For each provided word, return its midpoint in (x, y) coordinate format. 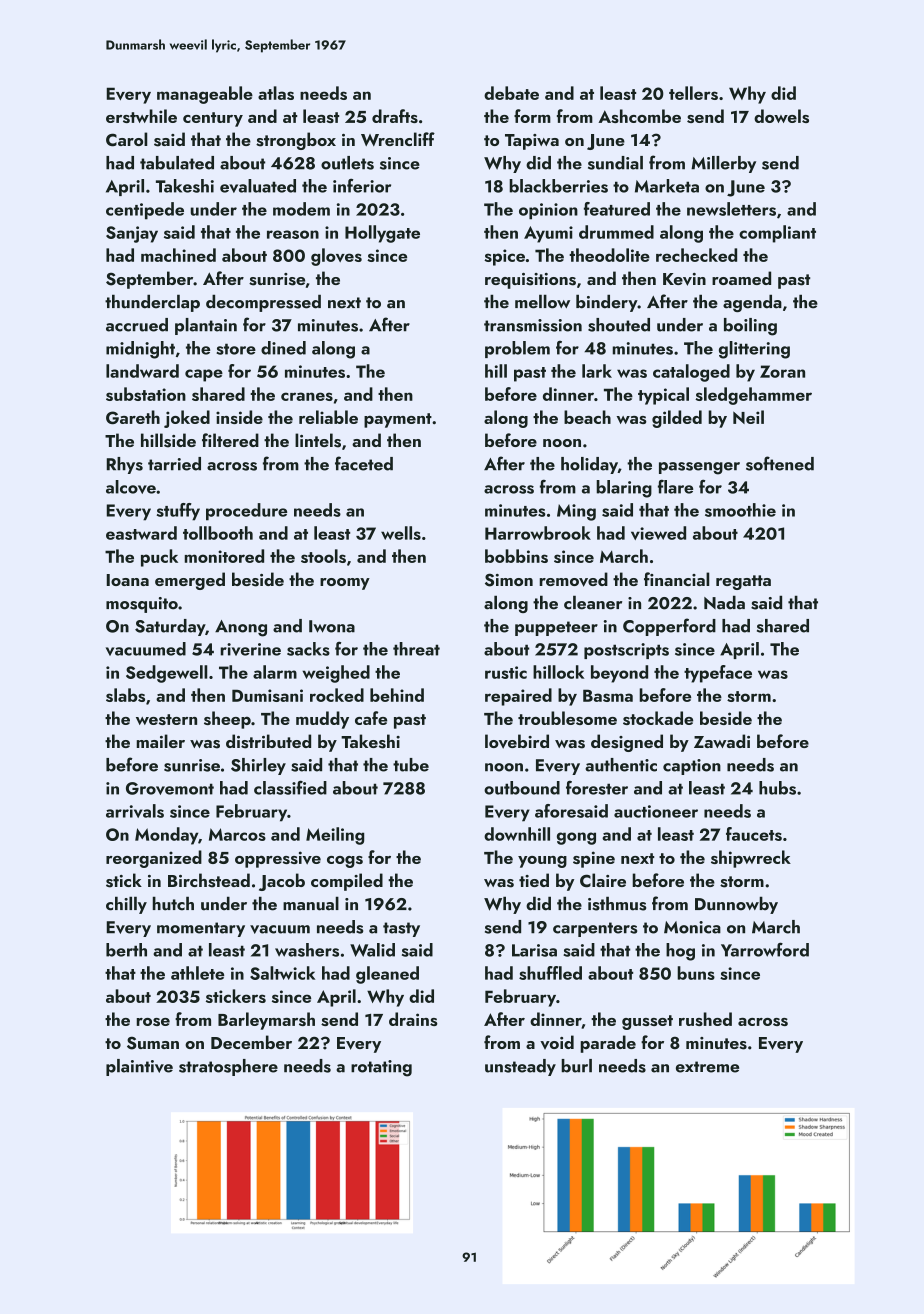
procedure (246, 512)
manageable (205, 95)
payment (398, 420)
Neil (748, 417)
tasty (401, 929)
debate (511, 93)
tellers (693, 93)
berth (126, 950)
